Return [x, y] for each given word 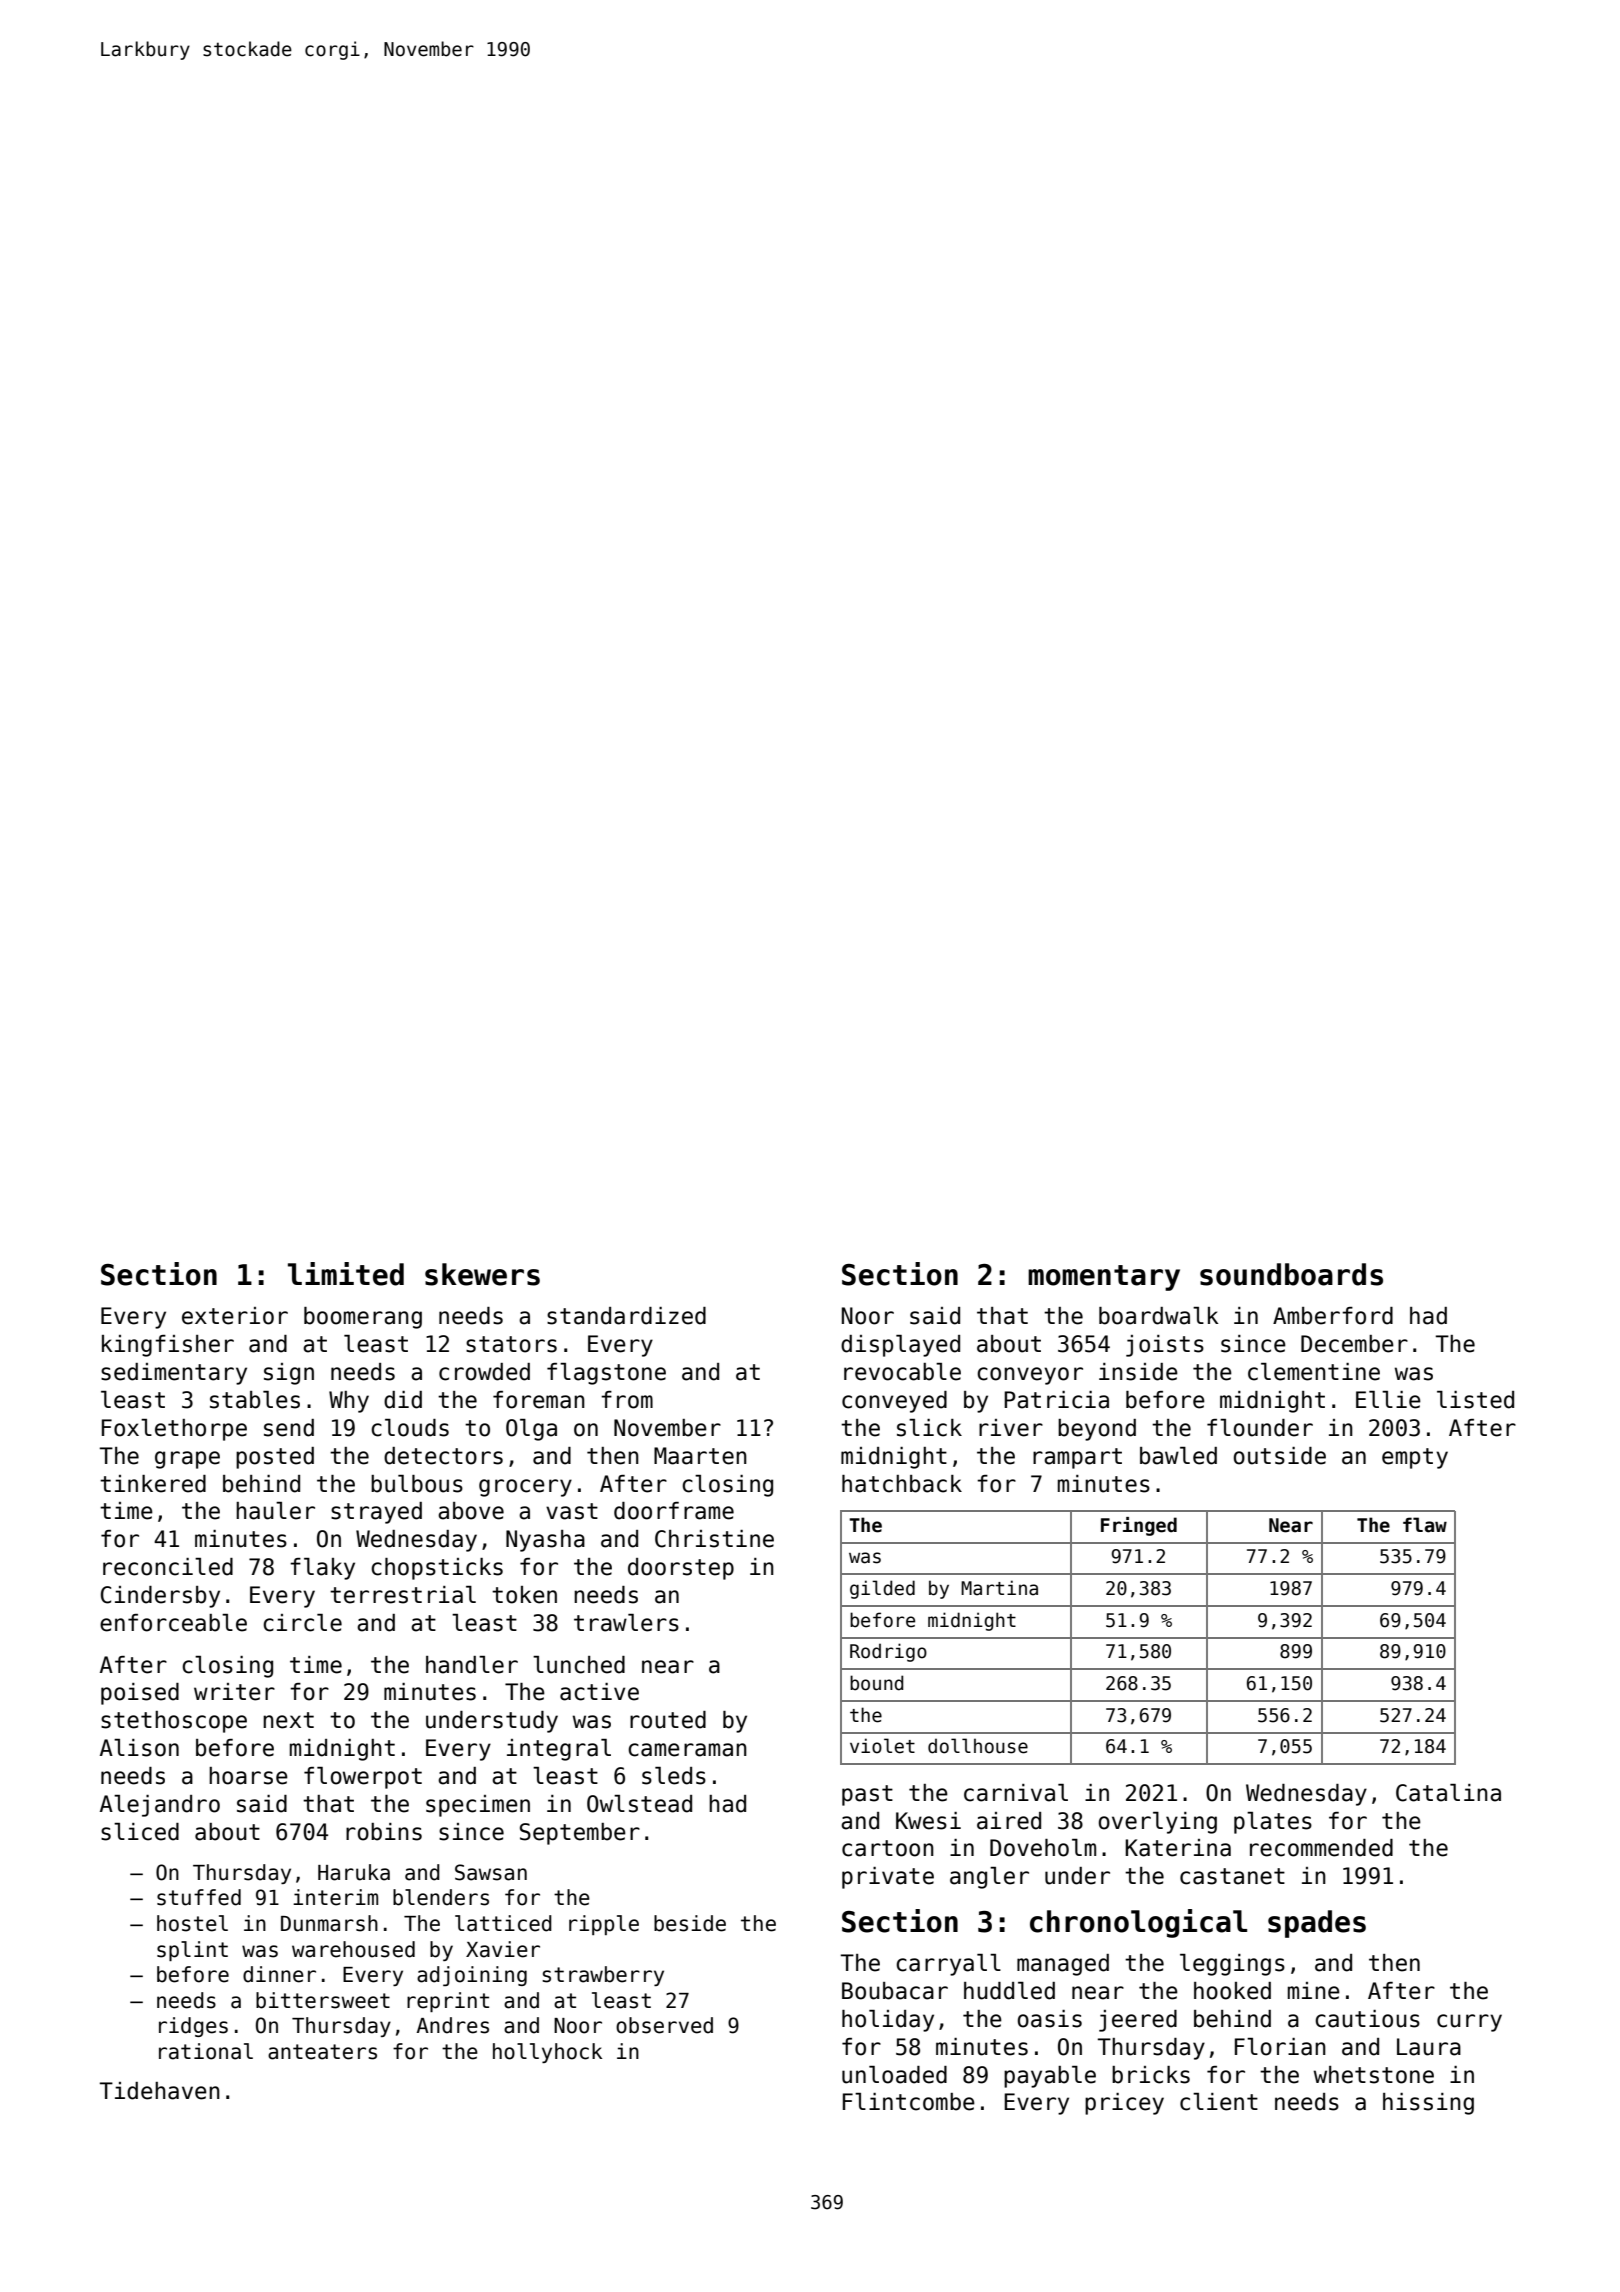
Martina [999, 1588]
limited [346, 1274]
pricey [1124, 2104]
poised [140, 1694]
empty [1415, 1458]
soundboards [1291, 1274]
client [1219, 2102]
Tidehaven [159, 2091]
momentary [1104, 1278]
